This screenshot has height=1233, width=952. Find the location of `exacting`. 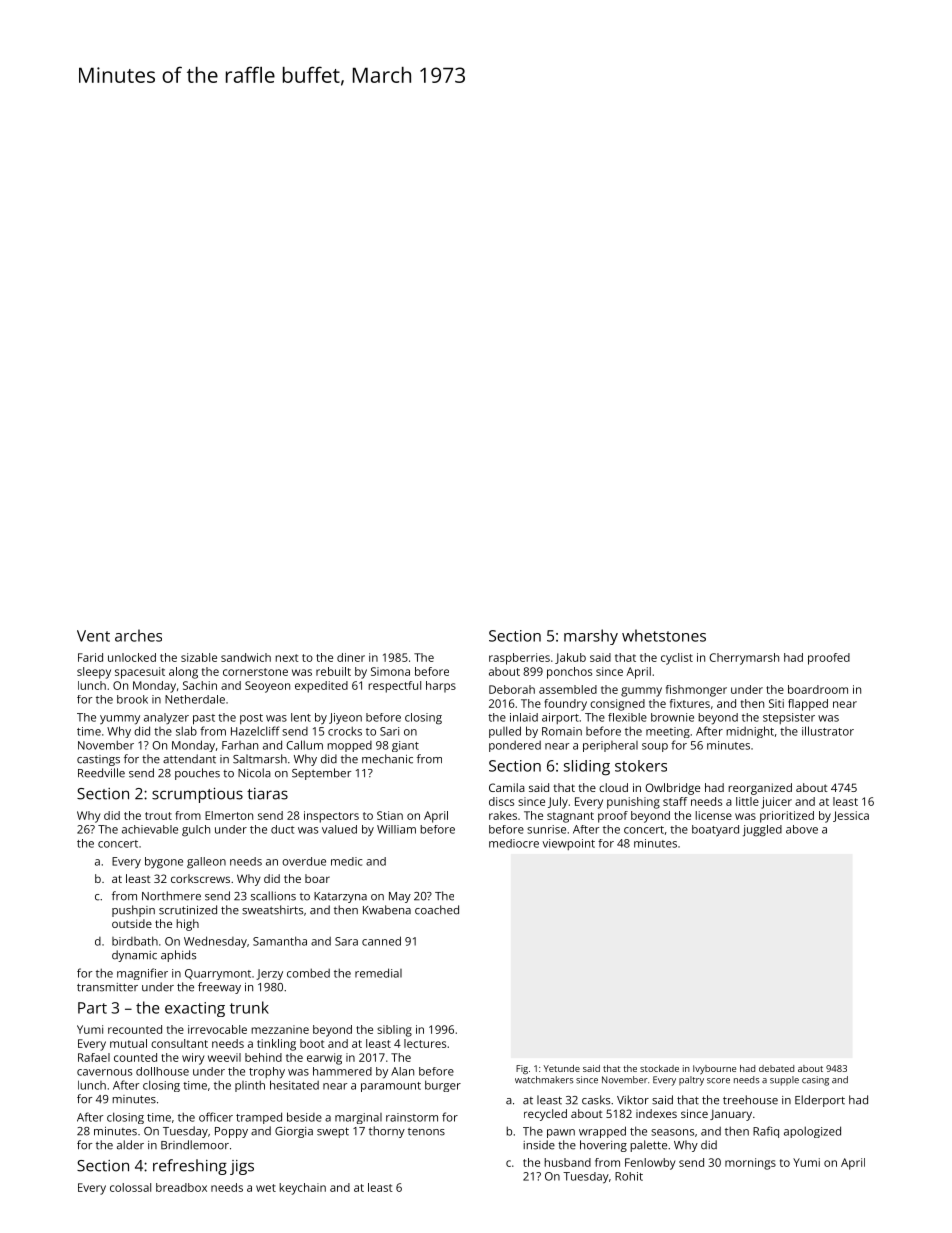

exacting is located at coordinates (195, 1009).
